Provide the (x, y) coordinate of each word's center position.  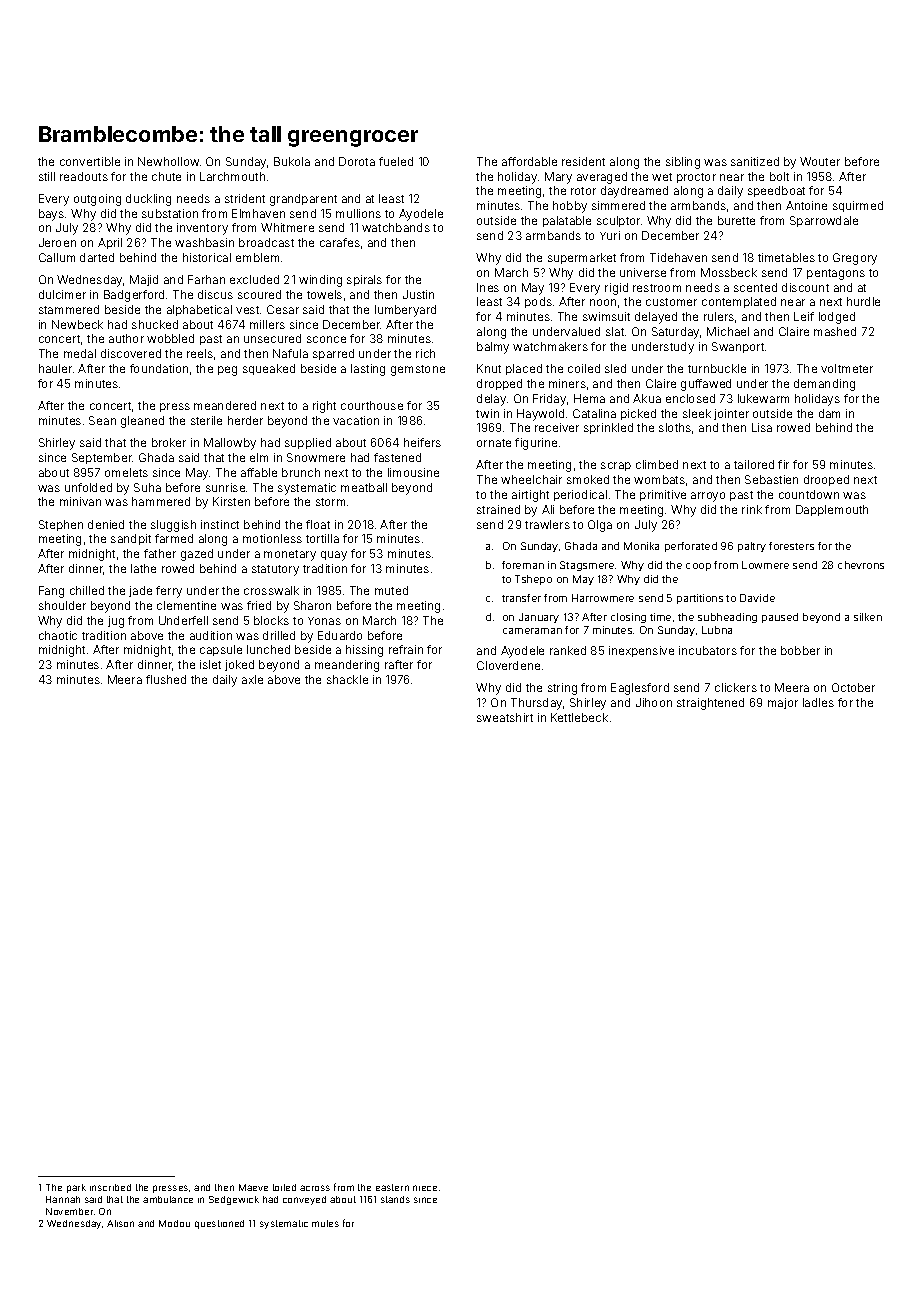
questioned (219, 1224)
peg (227, 371)
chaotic (58, 635)
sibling (683, 163)
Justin (418, 294)
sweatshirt (505, 717)
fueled (396, 161)
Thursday (536, 704)
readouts (84, 176)
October (853, 687)
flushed (166, 679)
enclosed (690, 398)
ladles (818, 702)
